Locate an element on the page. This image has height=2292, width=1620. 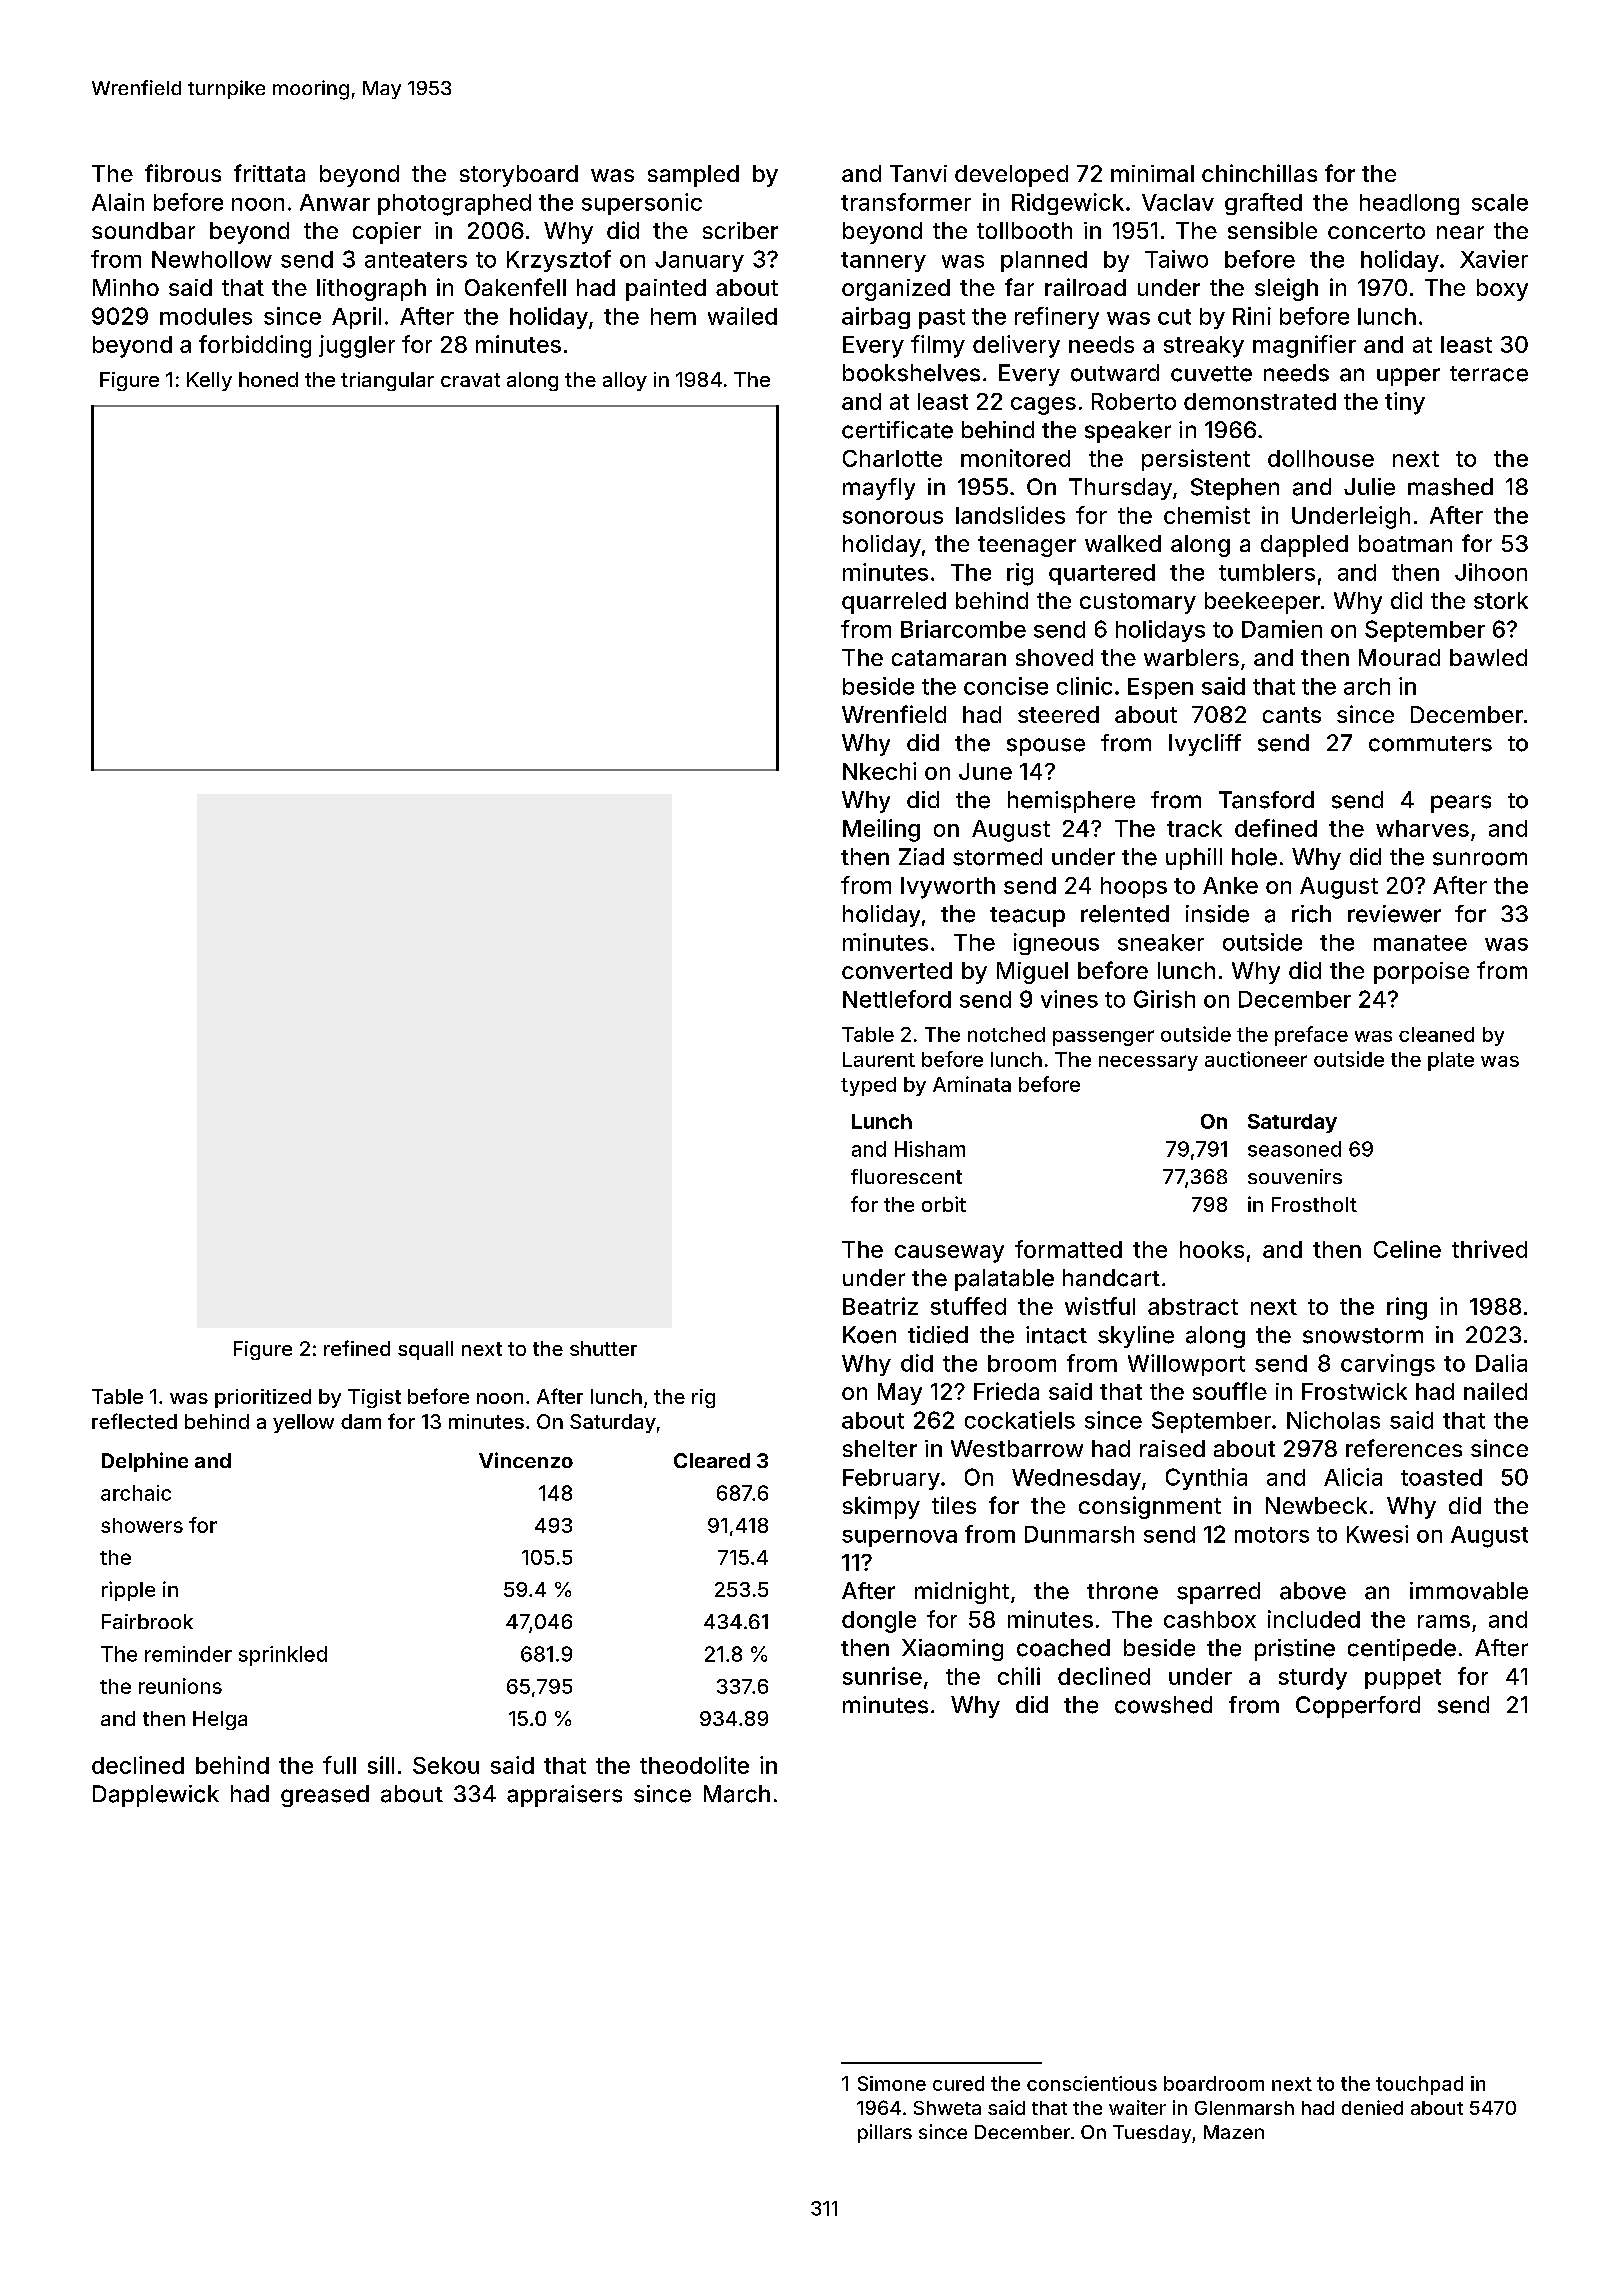
Simone is located at coordinates (892, 2083).
